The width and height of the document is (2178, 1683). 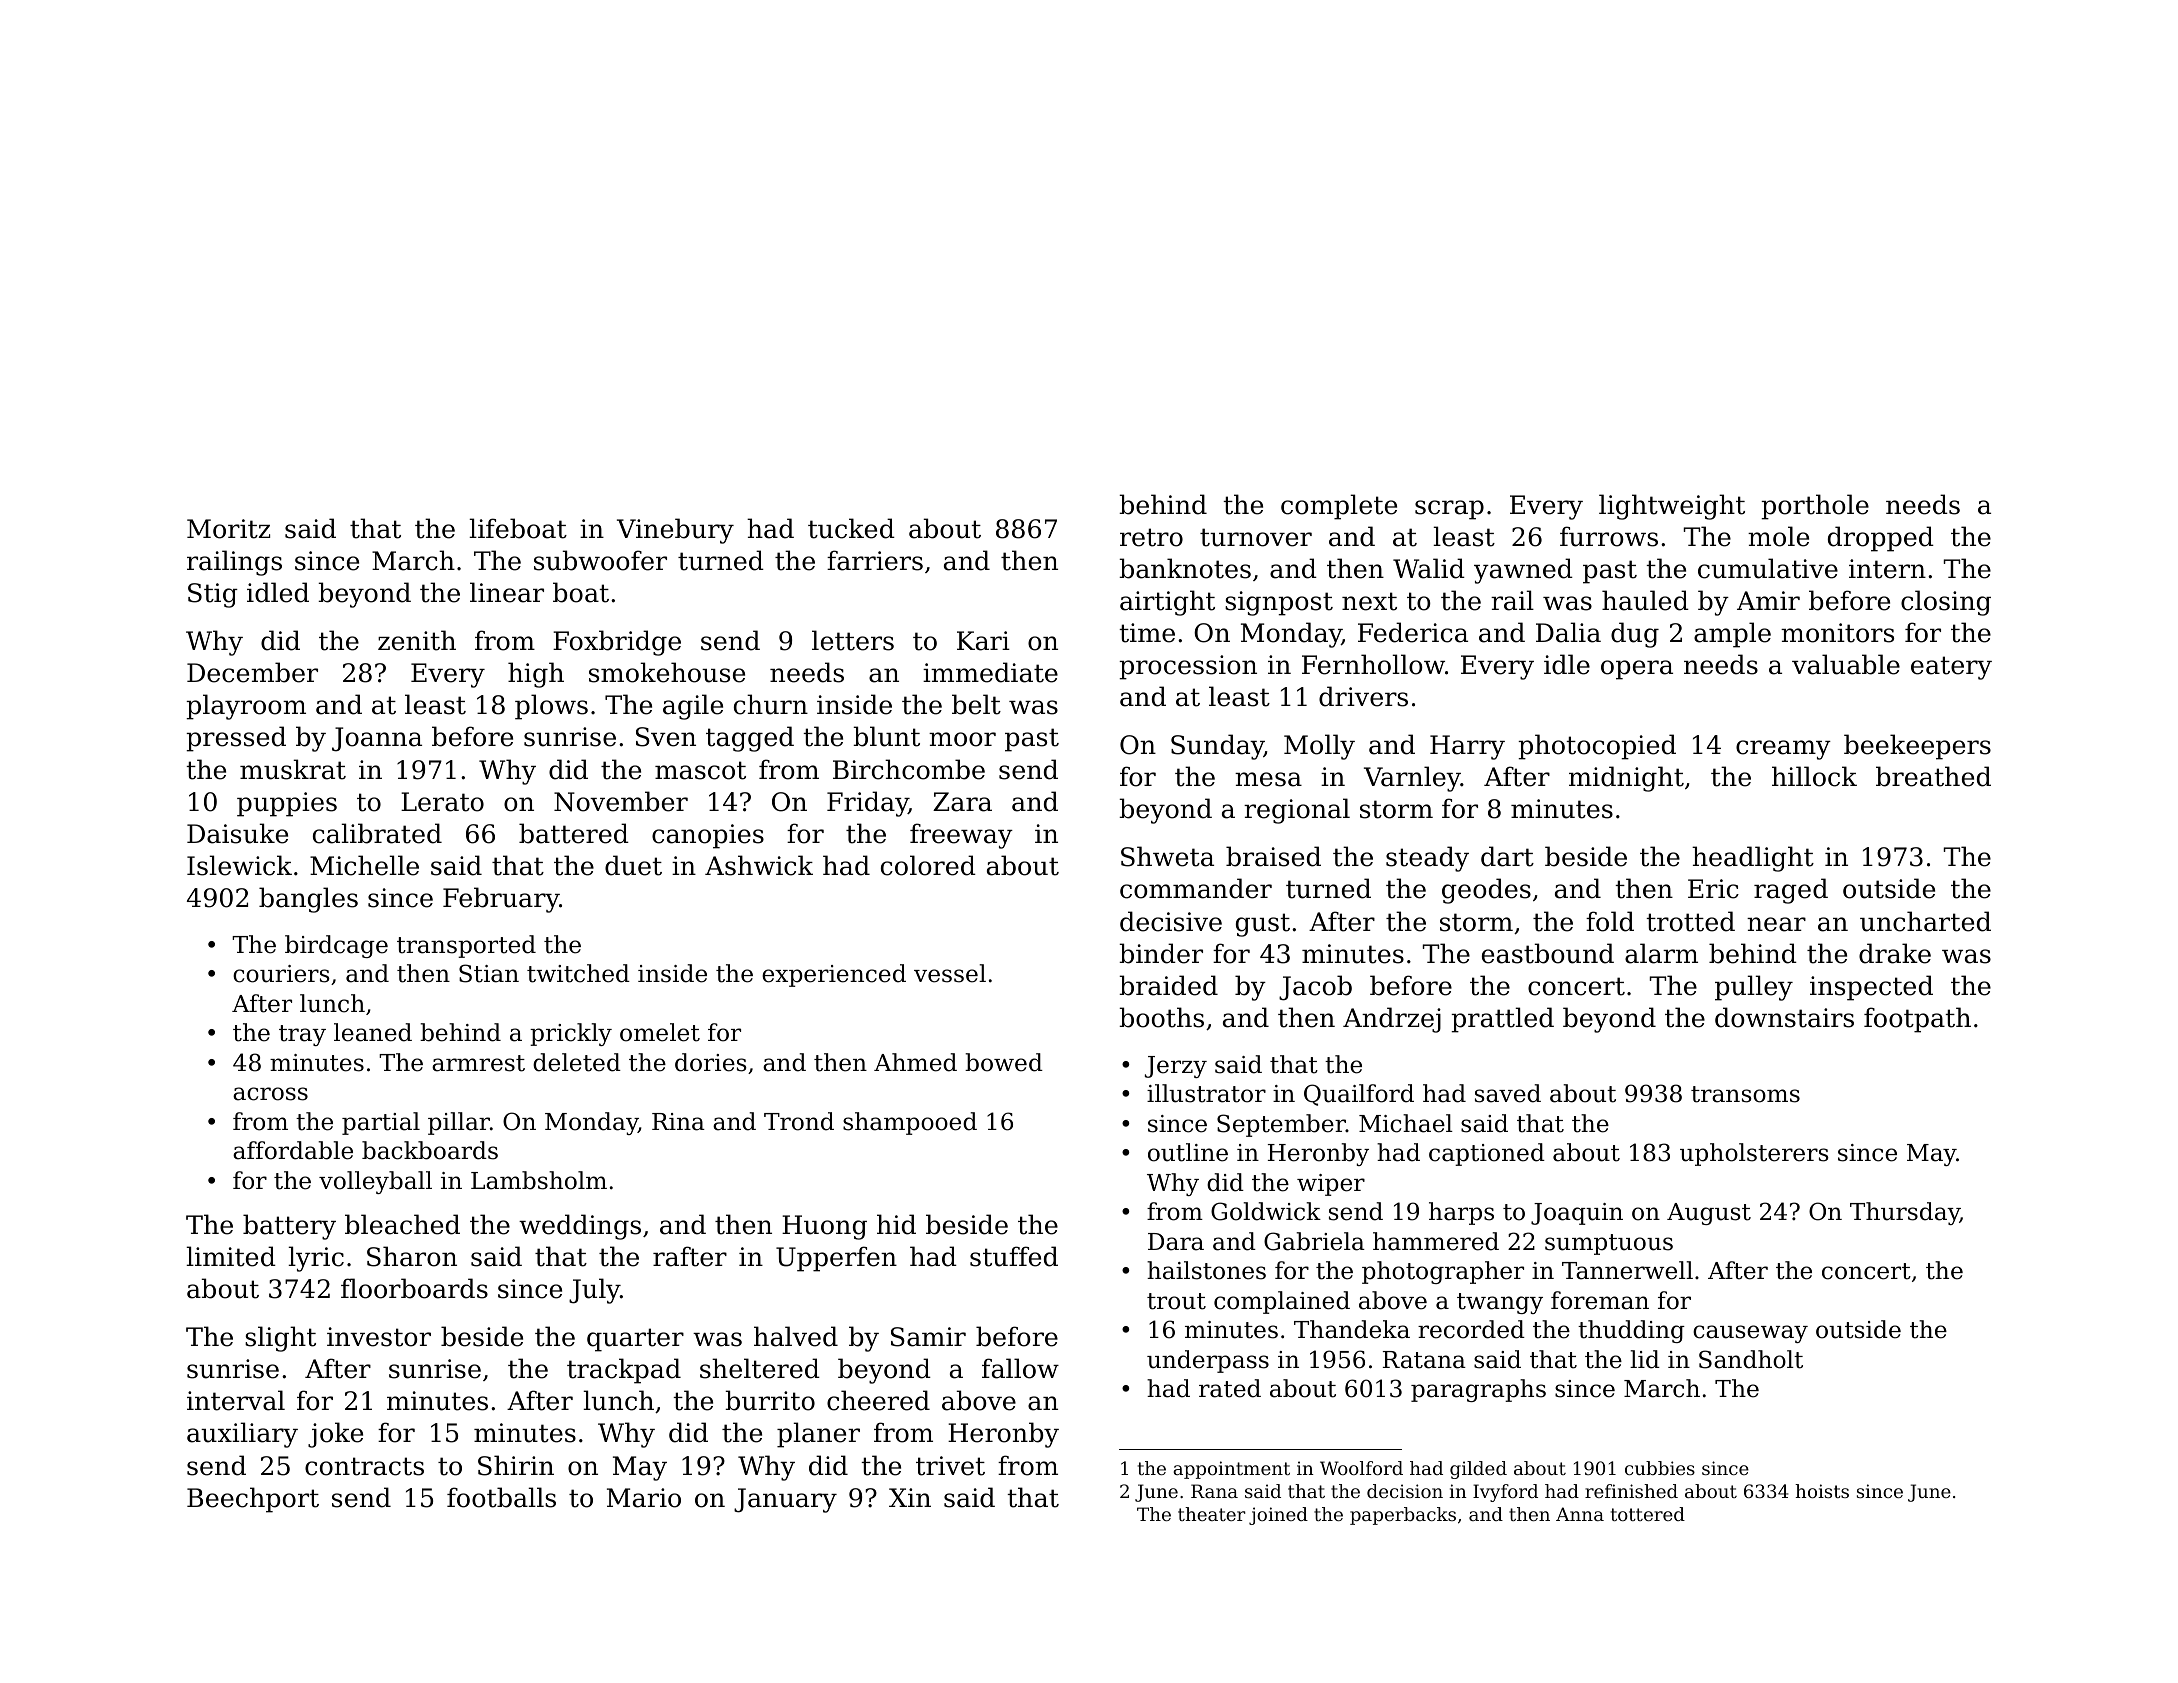 What do you see at coordinates (1887, 569) in the document?
I see `intern` at bounding box center [1887, 569].
